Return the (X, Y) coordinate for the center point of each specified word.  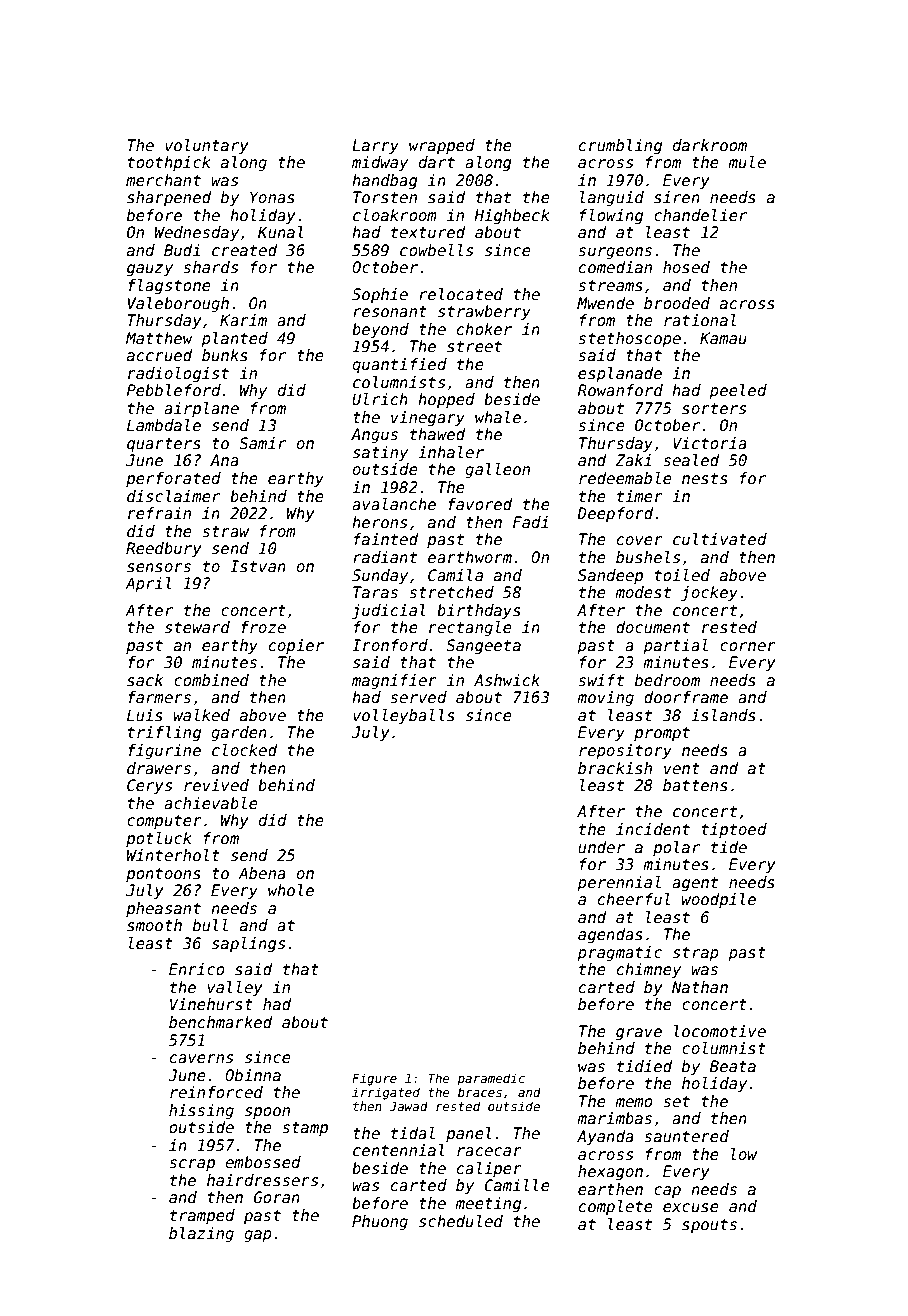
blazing (201, 1234)
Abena (262, 873)
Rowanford (620, 390)
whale (498, 417)
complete (616, 1207)
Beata (733, 1066)
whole (291, 890)
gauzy (150, 270)
